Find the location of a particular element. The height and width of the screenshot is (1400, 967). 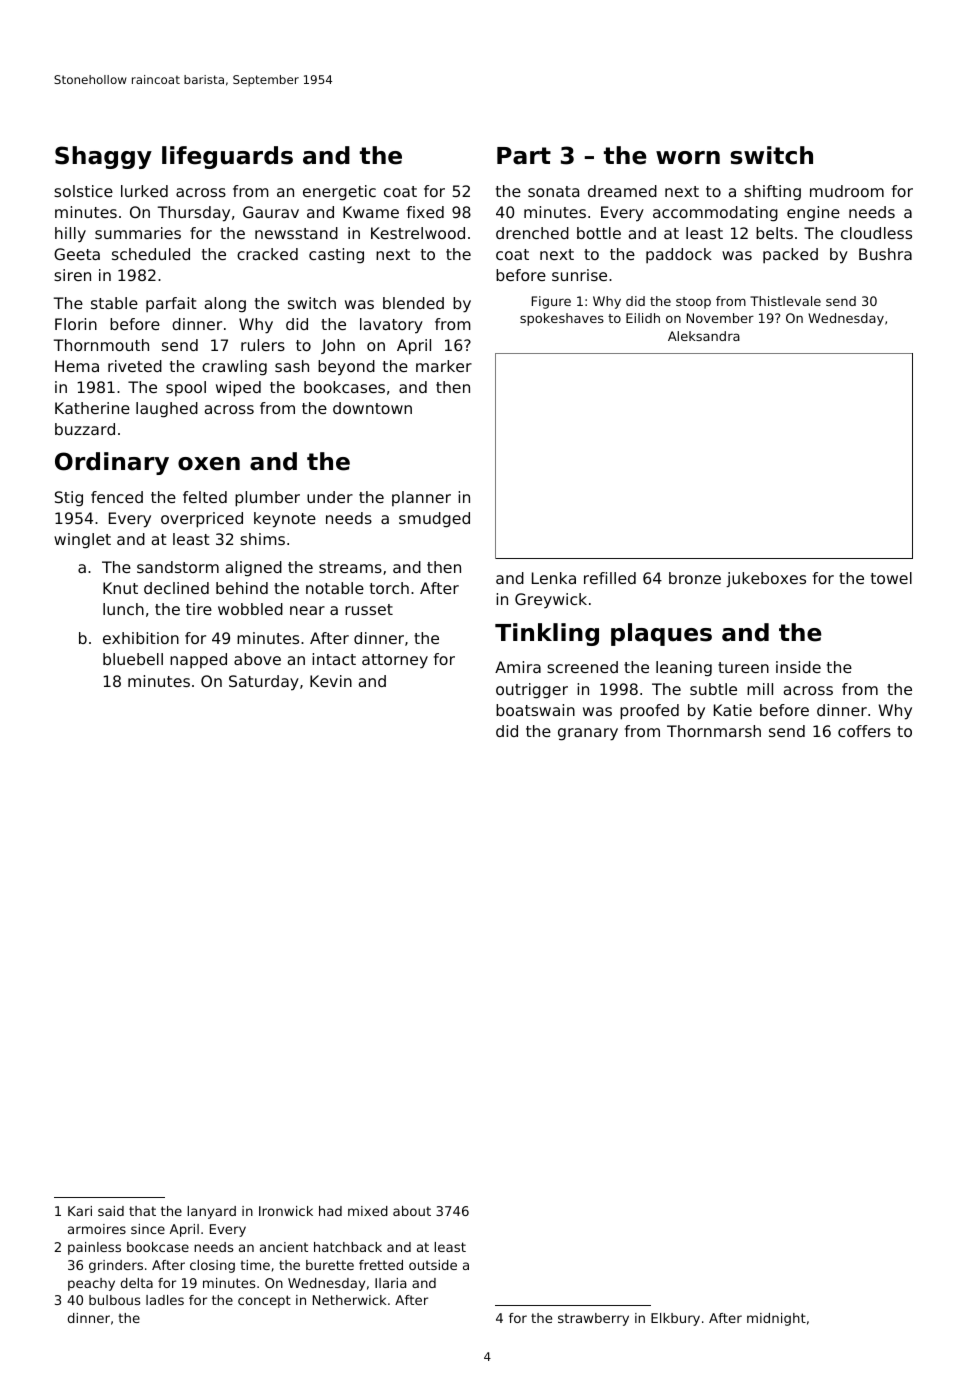

lifeguards is located at coordinates (227, 157).
